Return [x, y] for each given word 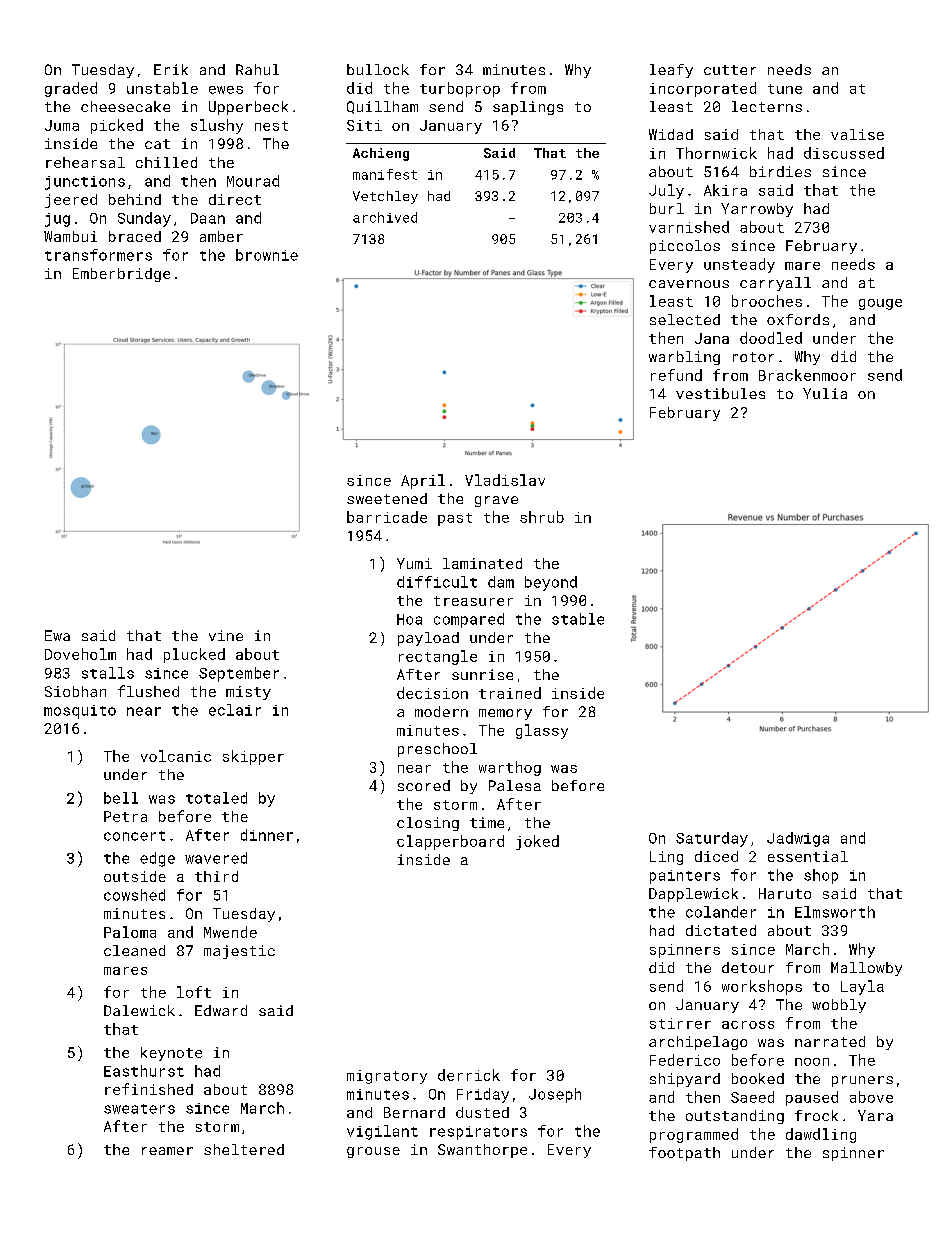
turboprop [460, 89]
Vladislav [505, 480]
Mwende [230, 932]
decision [432, 693]
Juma [62, 125]
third [216, 876]
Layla [862, 987]
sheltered [244, 1149]
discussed [844, 153]
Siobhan [75, 691]
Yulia [825, 393]
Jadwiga [798, 839]
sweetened [387, 498]
